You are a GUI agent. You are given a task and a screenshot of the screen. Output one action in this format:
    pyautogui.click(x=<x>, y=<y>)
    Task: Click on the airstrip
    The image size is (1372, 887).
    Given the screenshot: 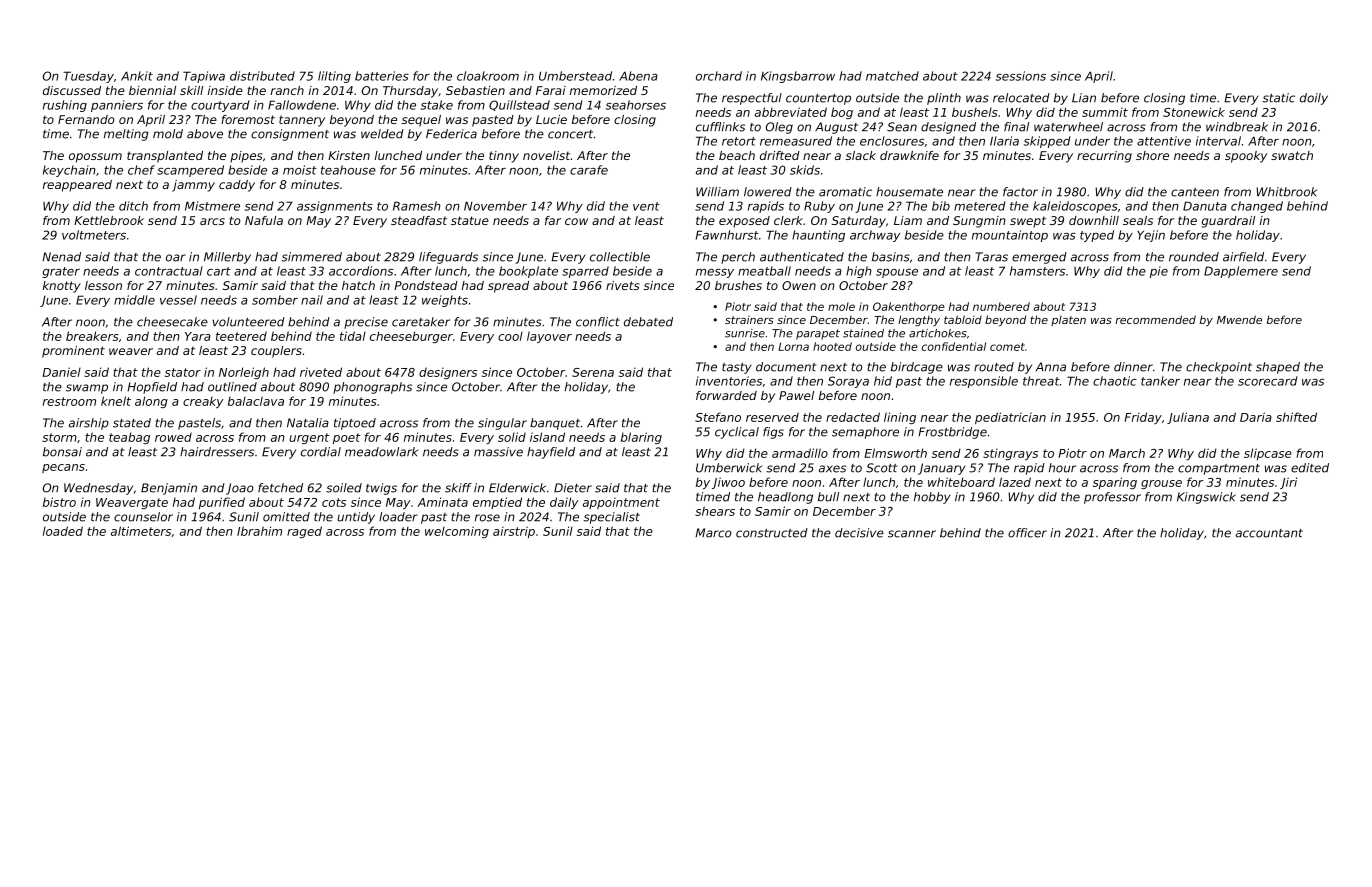 What is the action you would take?
    pyautogui.click(x=514, y=532)
